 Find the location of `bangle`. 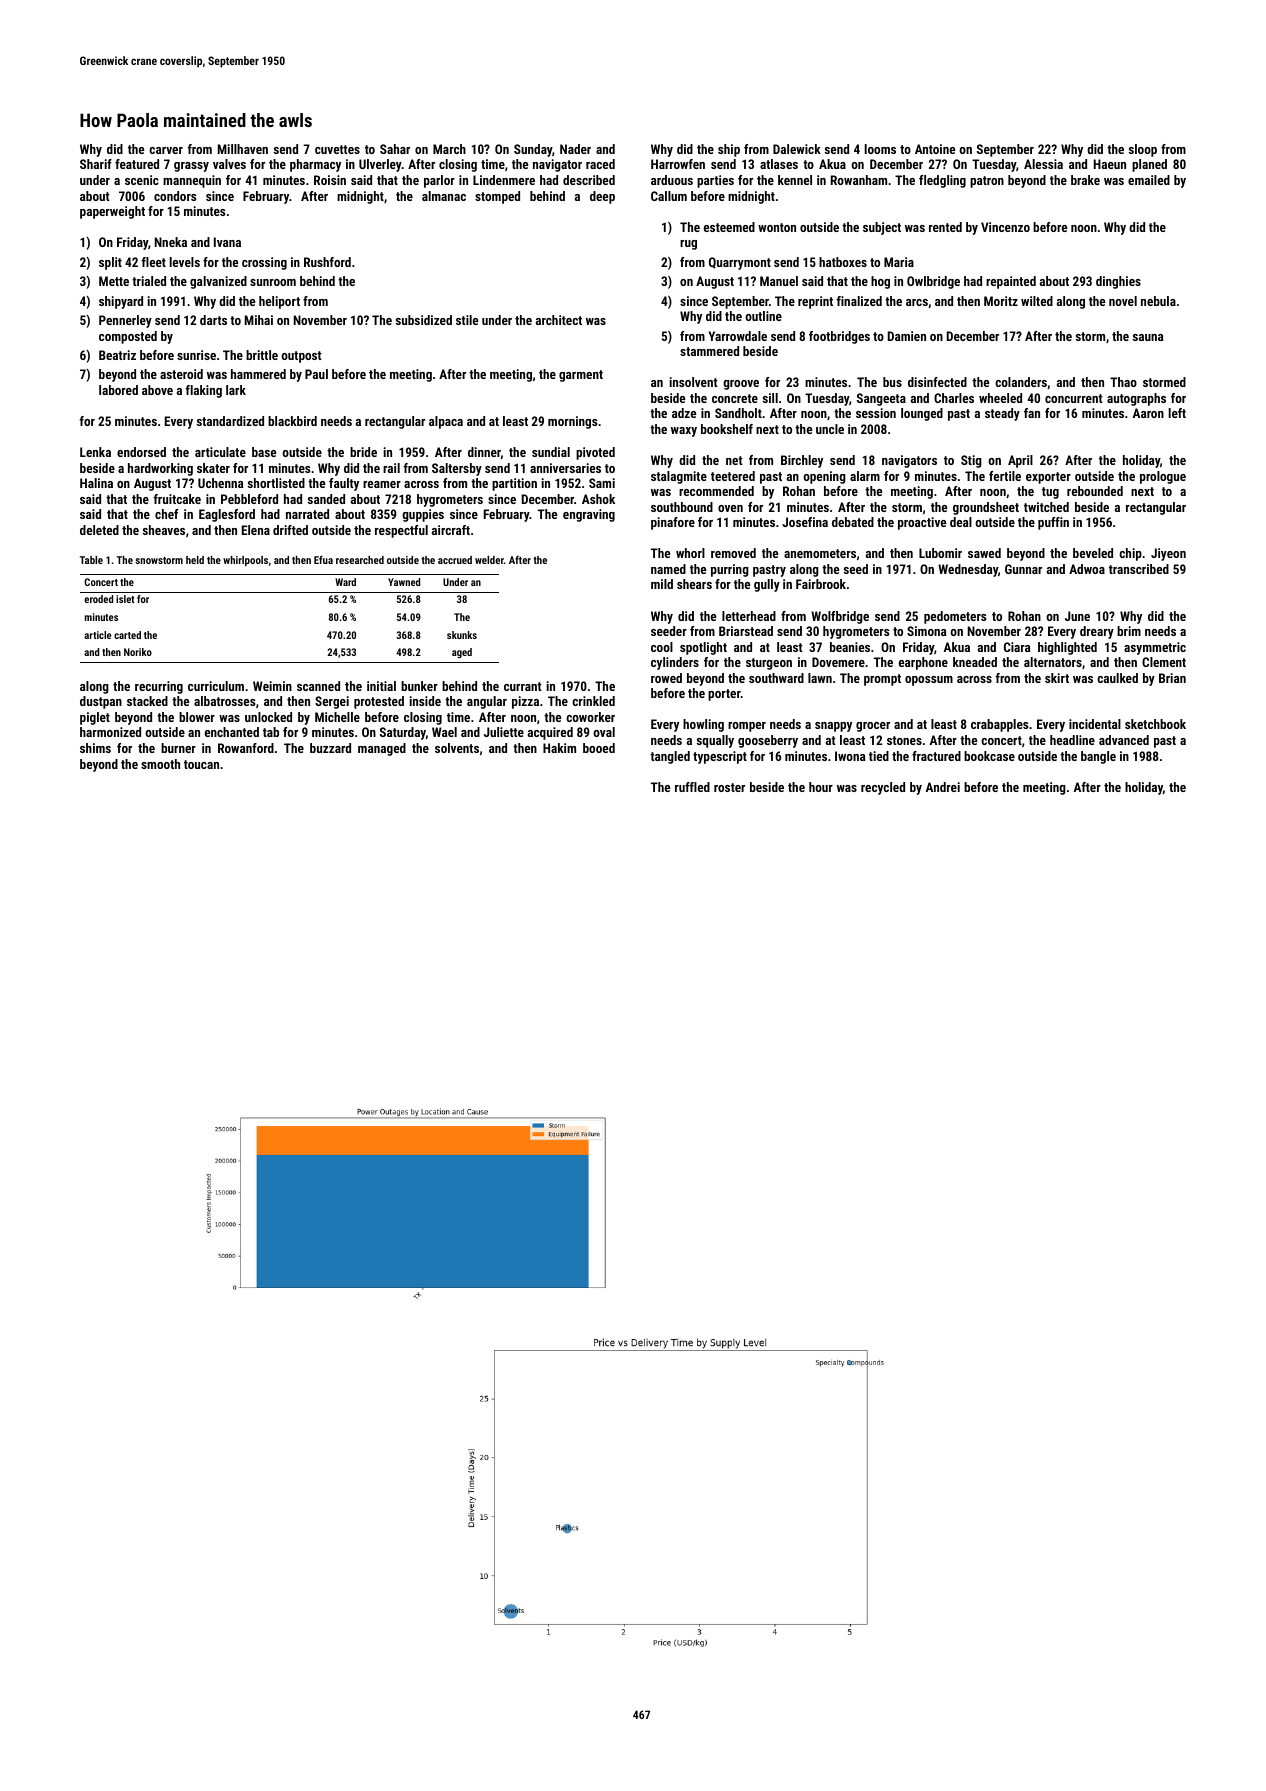

bangle is located at coordinates (1098, 757).
